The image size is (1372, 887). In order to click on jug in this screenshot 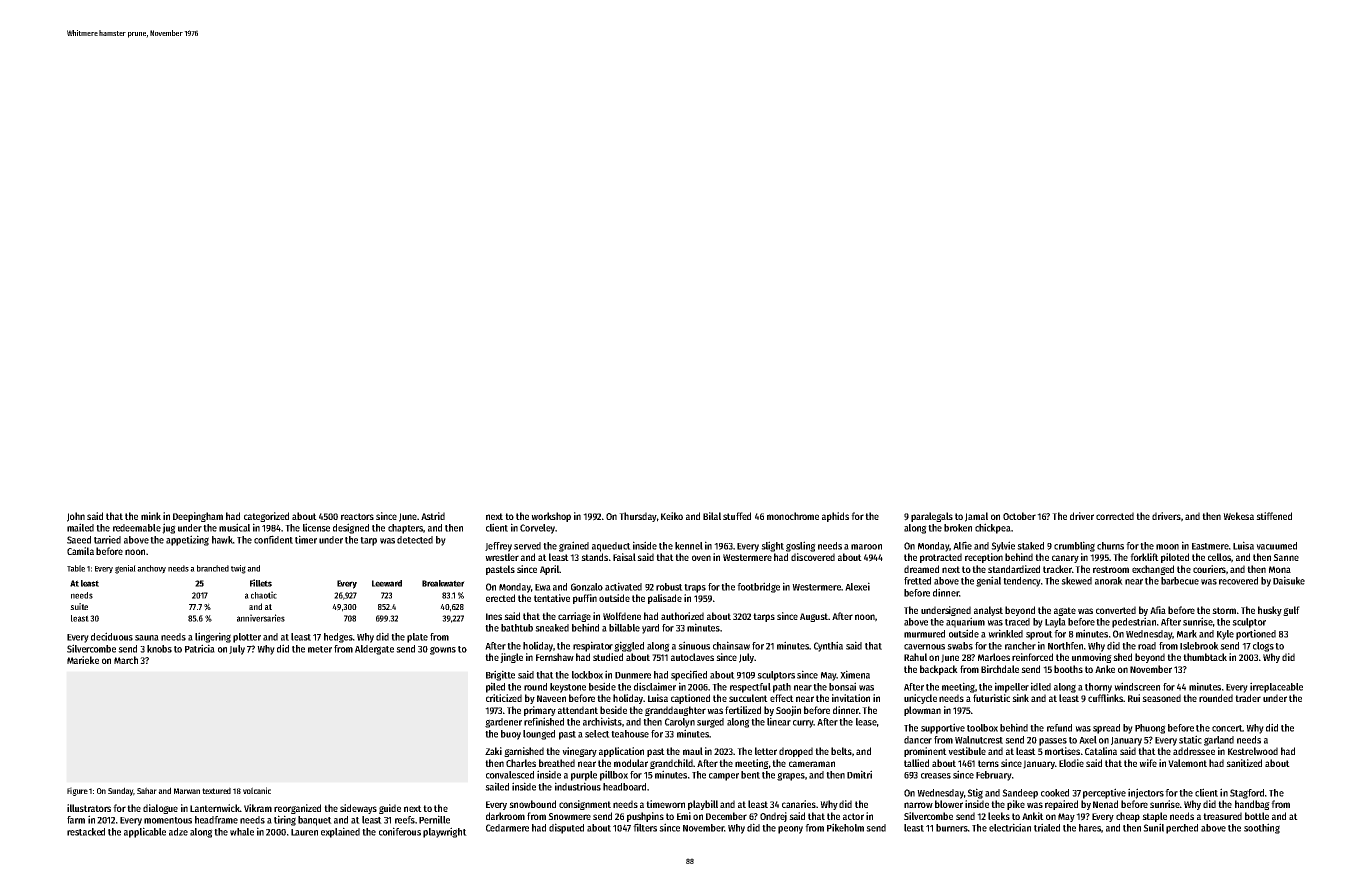, I will do `click(169, 528)`.
